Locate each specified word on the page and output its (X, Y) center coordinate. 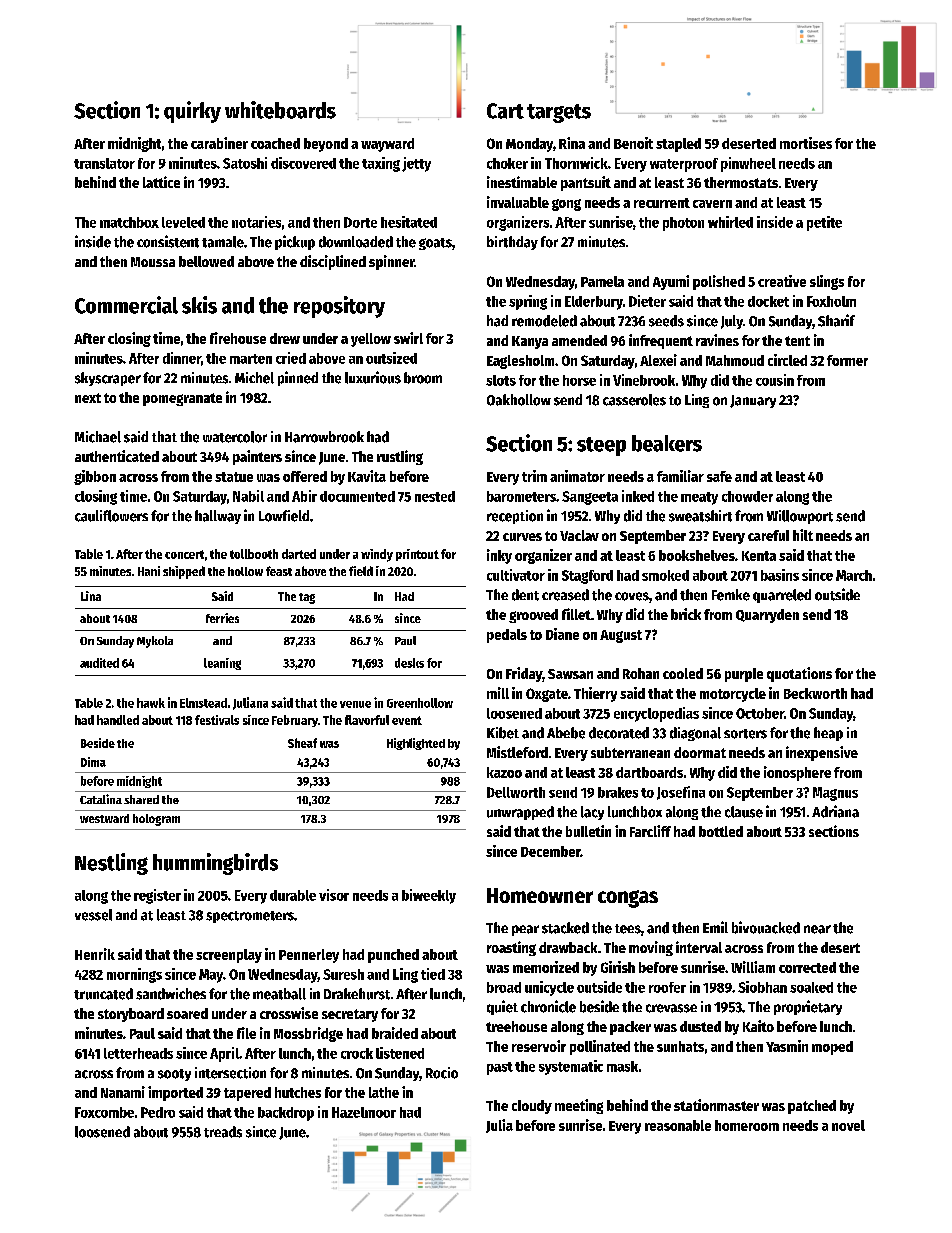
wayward (387, 145)
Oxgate (547, 695)
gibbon (95, 477)
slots (501, 380)
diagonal (695, 734)
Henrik (95, 954)
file (246, 1033)
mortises (806, 143)
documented (357, 496)
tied (433, 974)
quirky (192, 112)
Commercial (126, 305)
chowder (747, 496)
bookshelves (697, 555)
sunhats (680, 1046)
